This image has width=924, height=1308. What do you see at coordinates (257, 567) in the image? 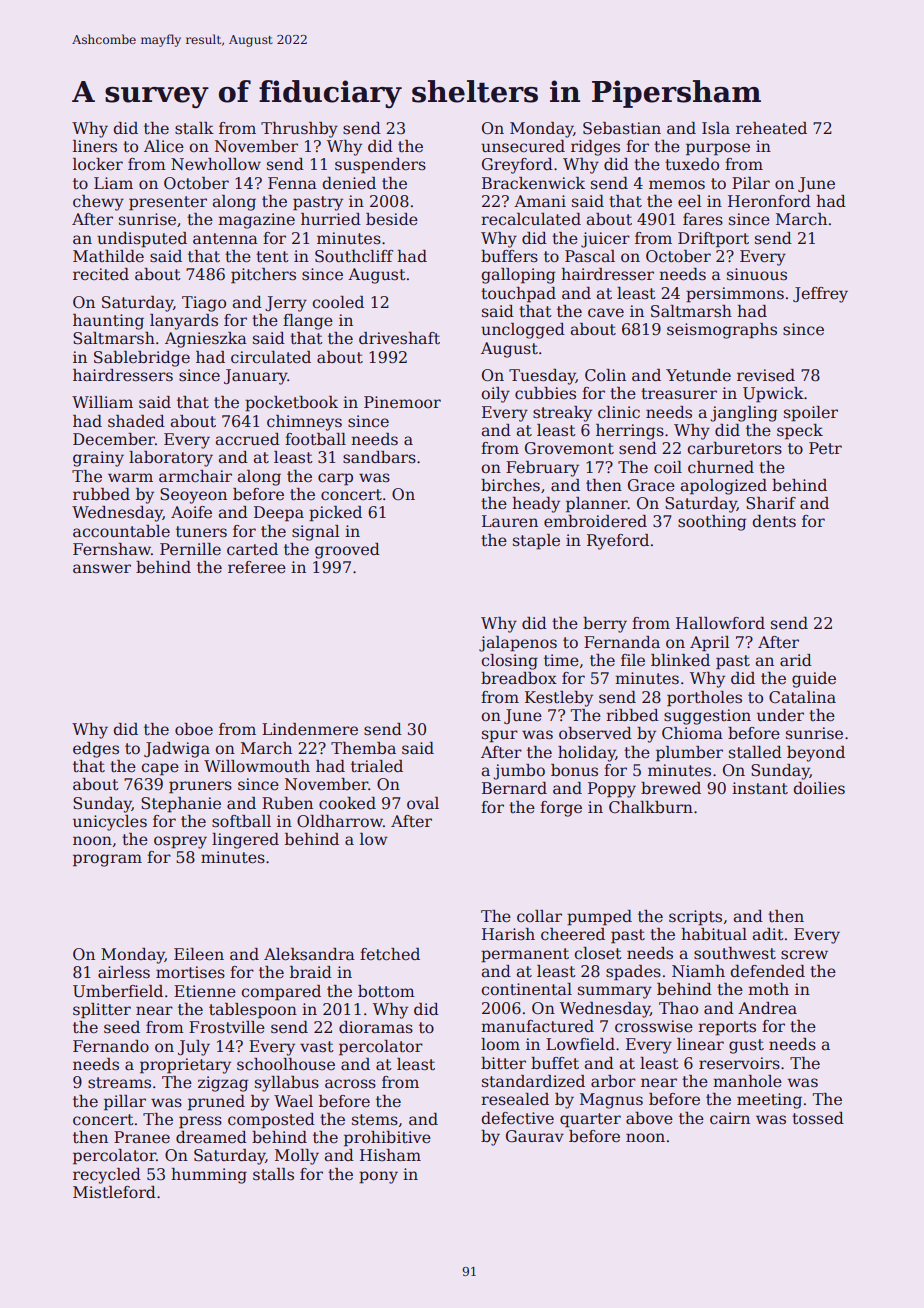
I see `referee` at bounding box center [257, 567].
